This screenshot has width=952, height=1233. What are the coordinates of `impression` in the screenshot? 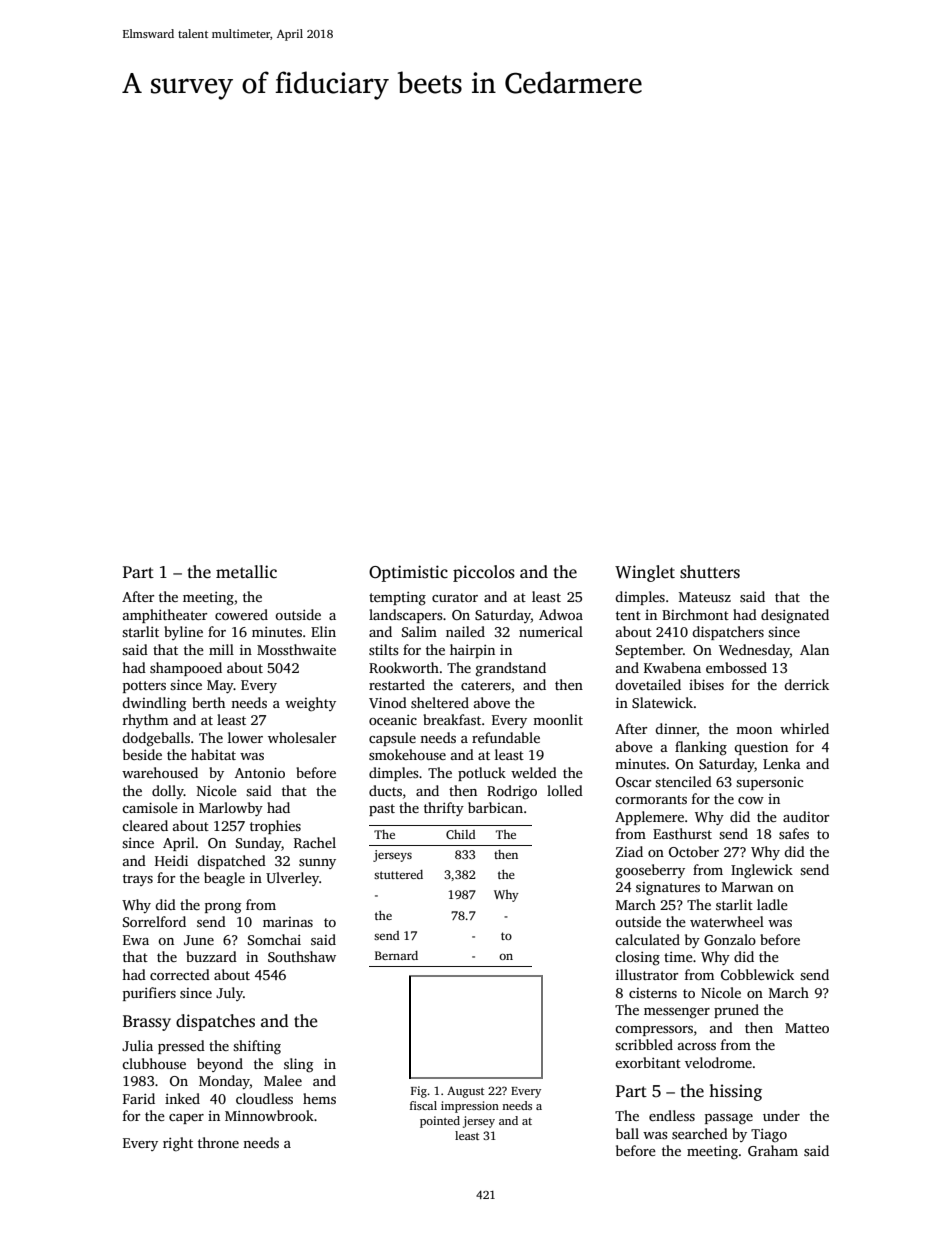 It's located at (470, 1107).
